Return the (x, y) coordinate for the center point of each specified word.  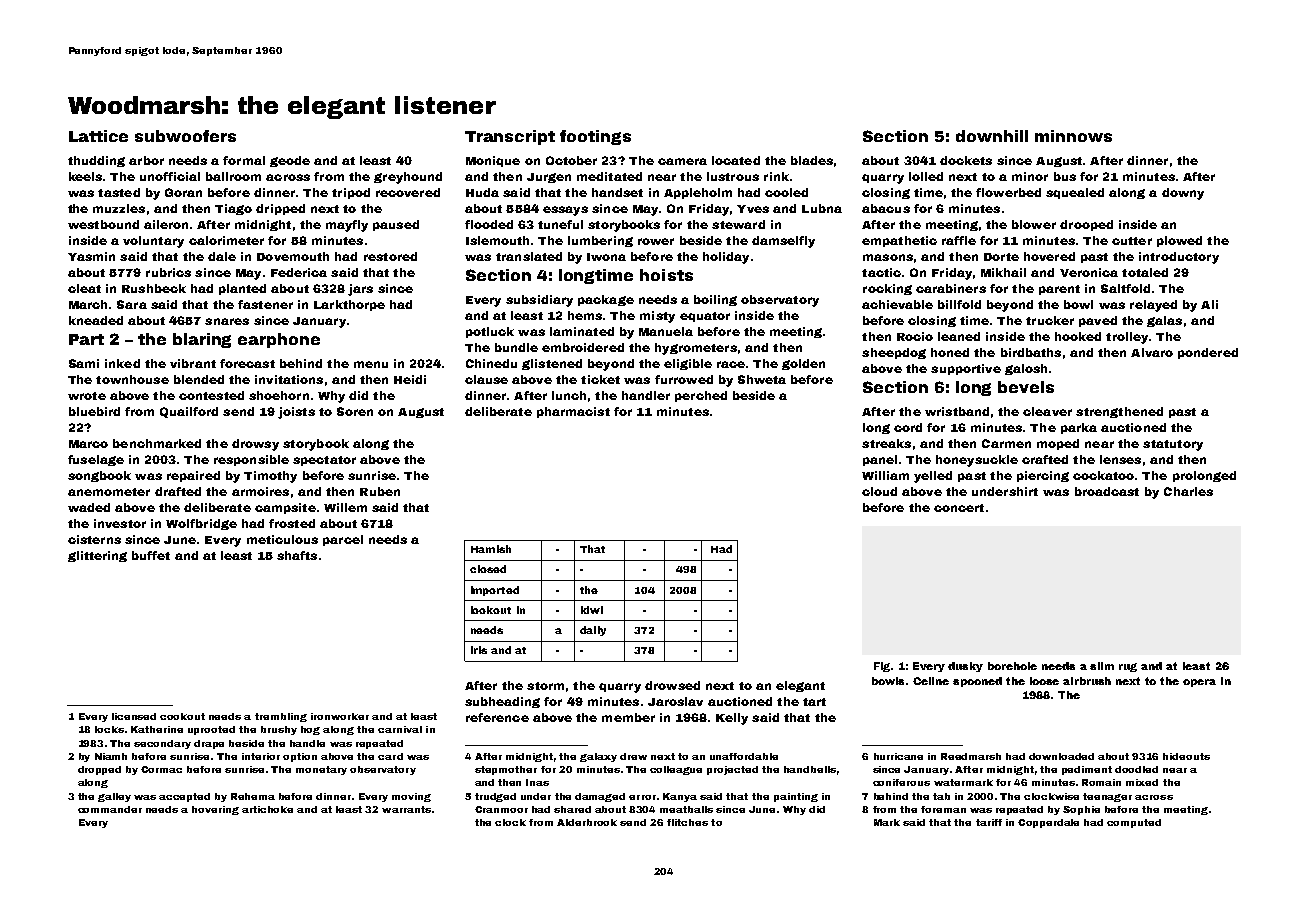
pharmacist (573, 412)
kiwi (592, 610)
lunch (569, 395)
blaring (202, 340)
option (300, 757)
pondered (1208, 353)
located (736, 160)
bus (1065, 176)
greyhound (408, 178)
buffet (151, 555)
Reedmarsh (971, 756)
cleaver (1047, 411)
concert (959, 508)
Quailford (189, 412)
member (628, 717)
